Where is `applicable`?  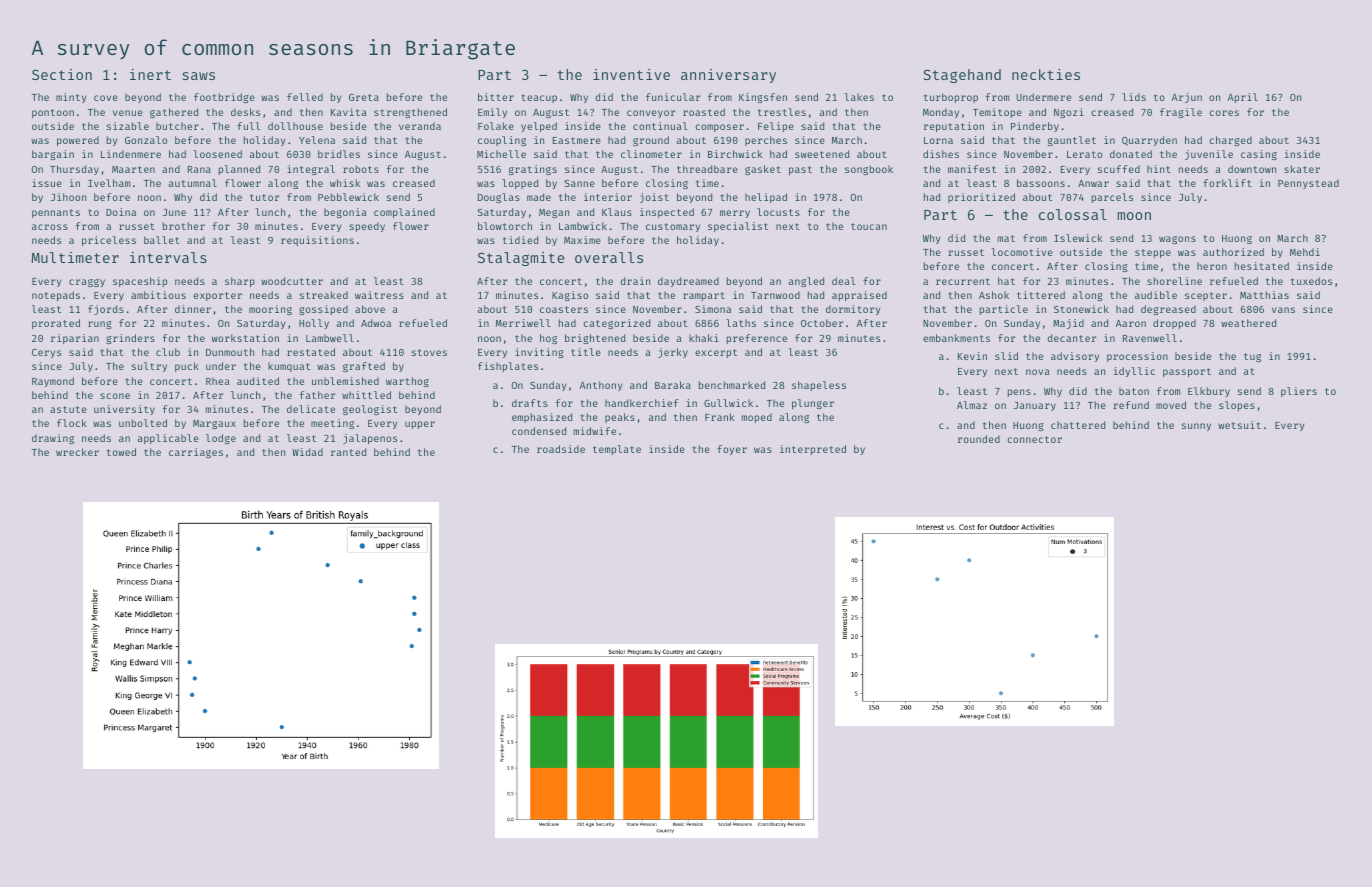
applicable is located at coordinates (168, 439).
